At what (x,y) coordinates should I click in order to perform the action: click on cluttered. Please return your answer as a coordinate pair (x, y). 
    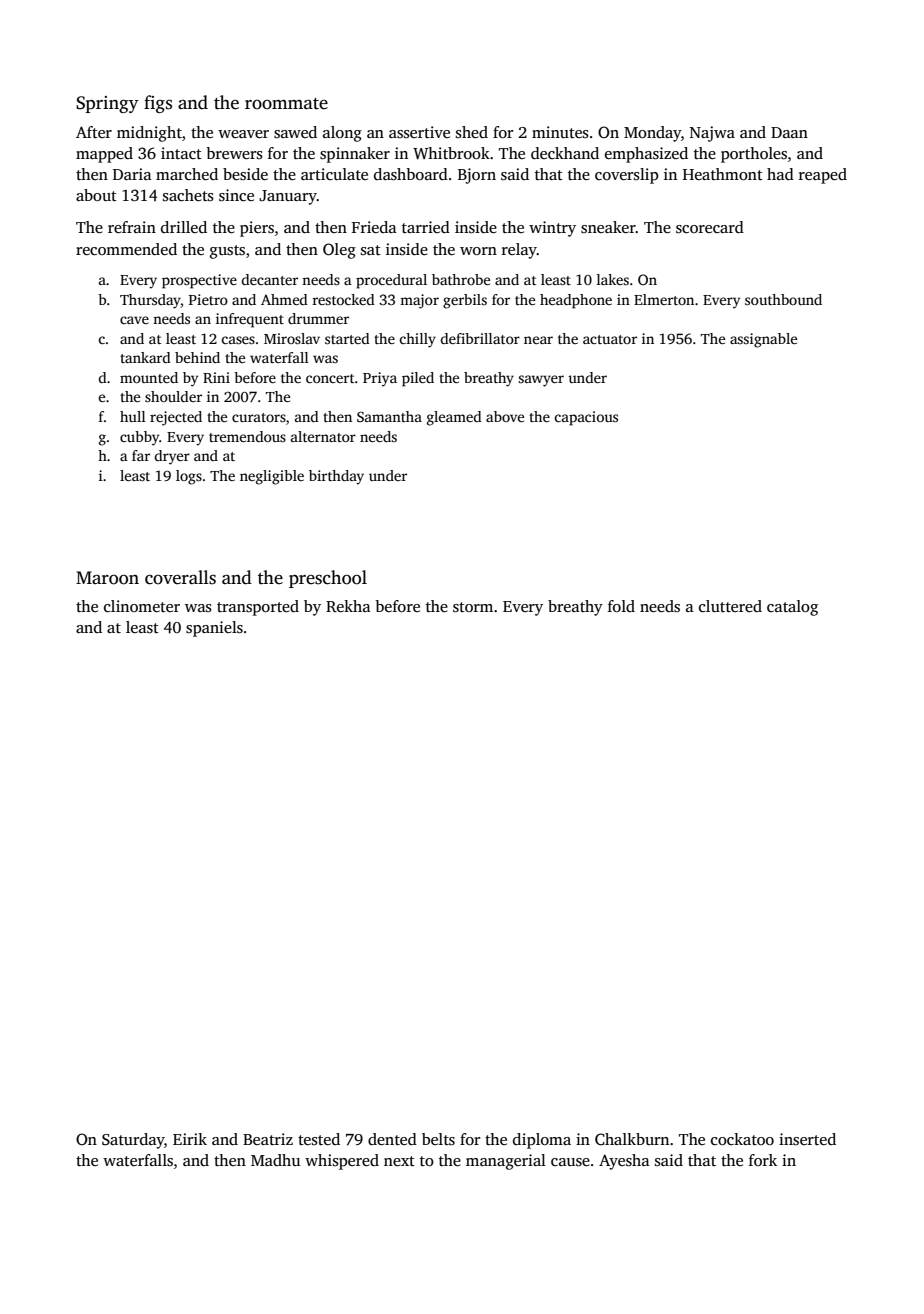
    Looking at the image, I should click on (730, 606).
